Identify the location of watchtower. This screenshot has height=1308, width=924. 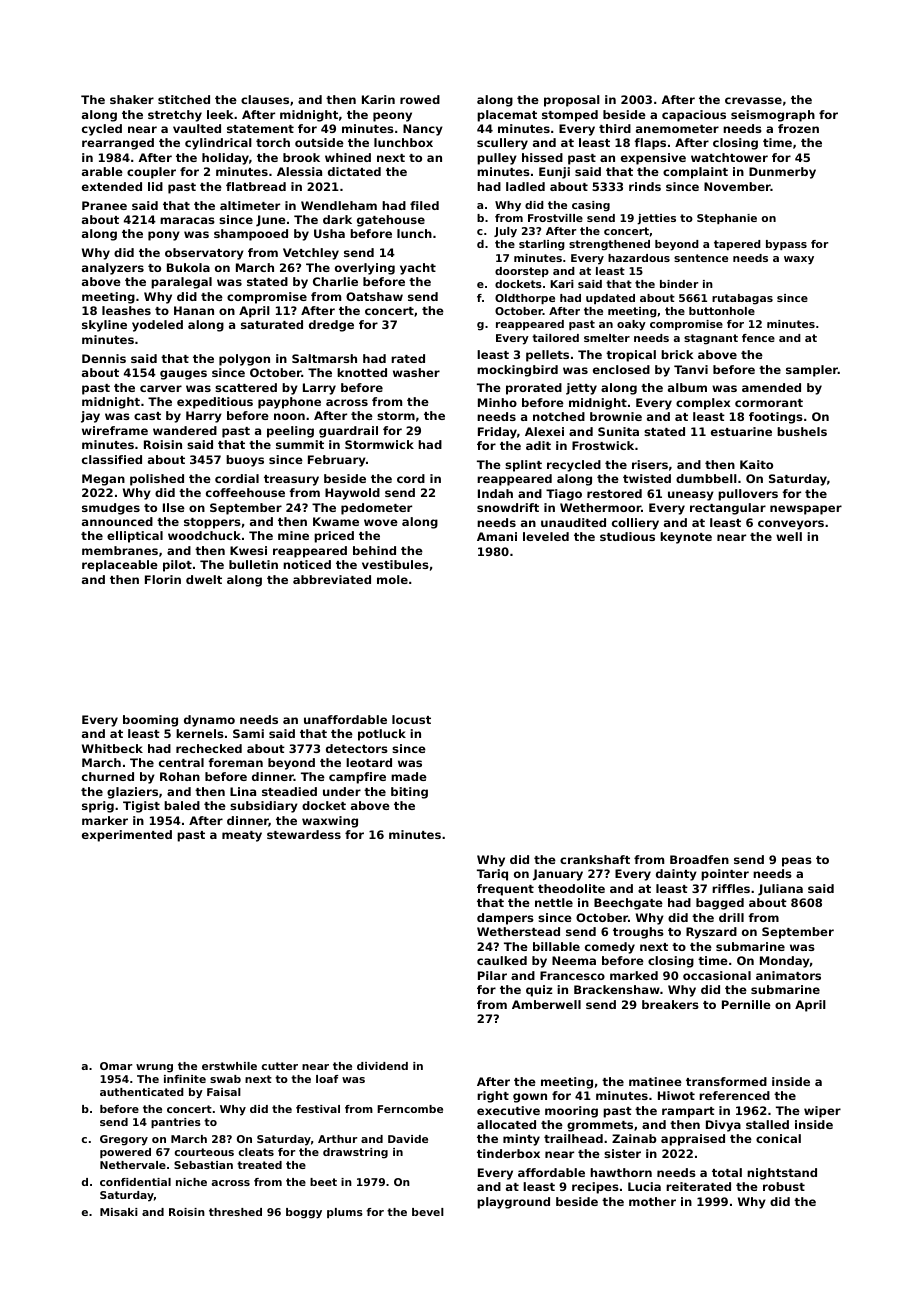
(729, 157).
